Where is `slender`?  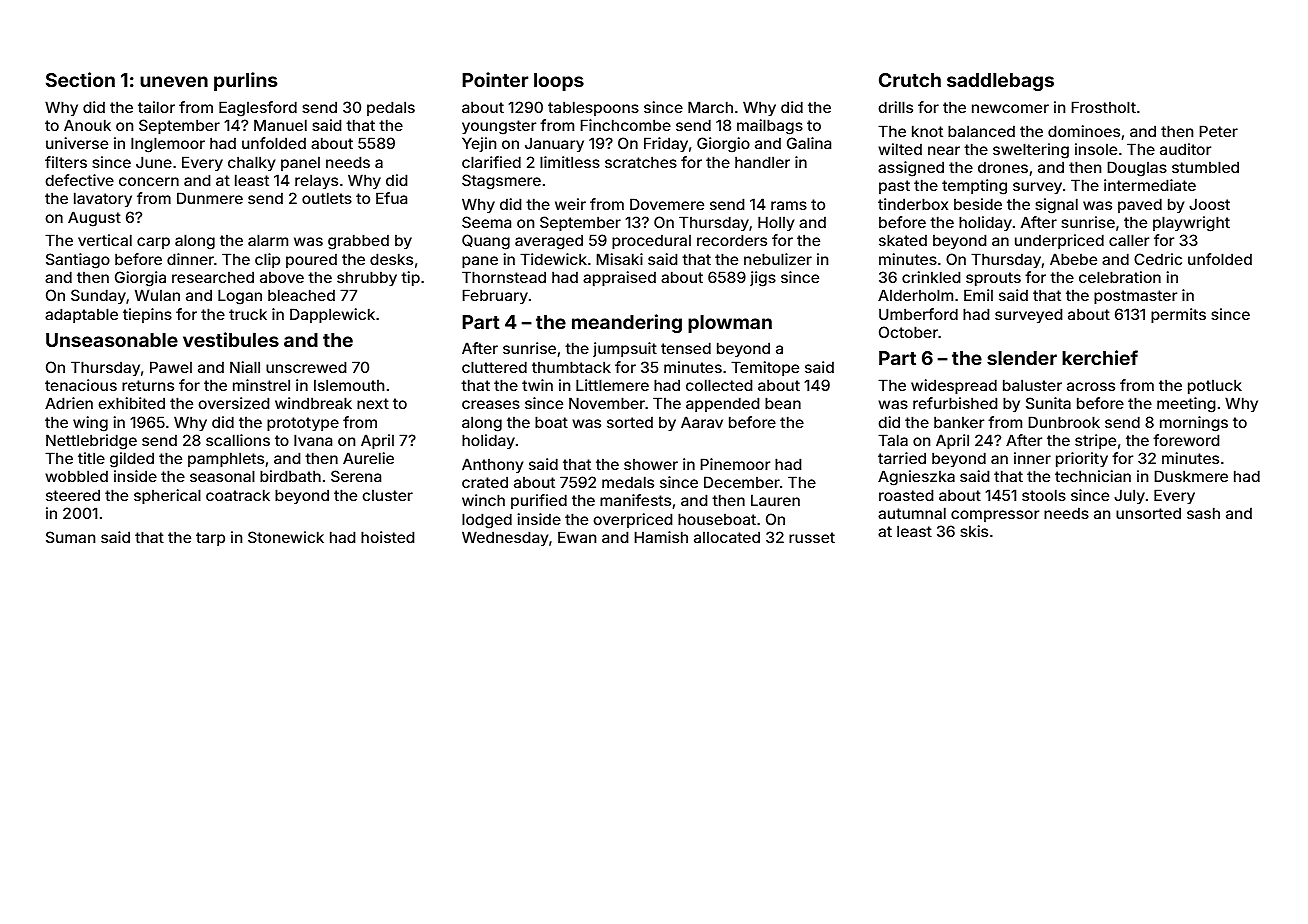
slender is located at coordinates (1022, 358).
